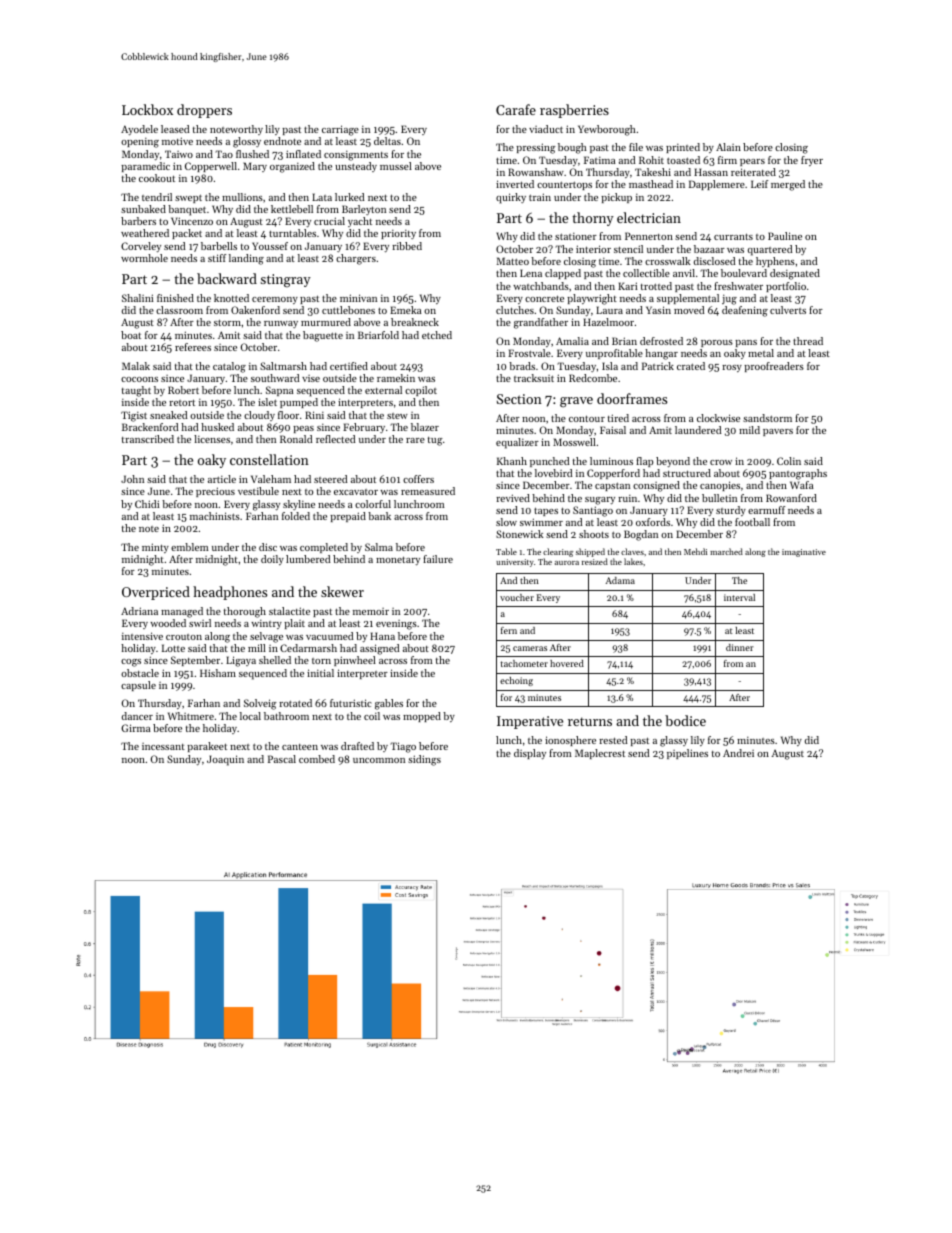  I want to click on headphones, so click(230, 593).
